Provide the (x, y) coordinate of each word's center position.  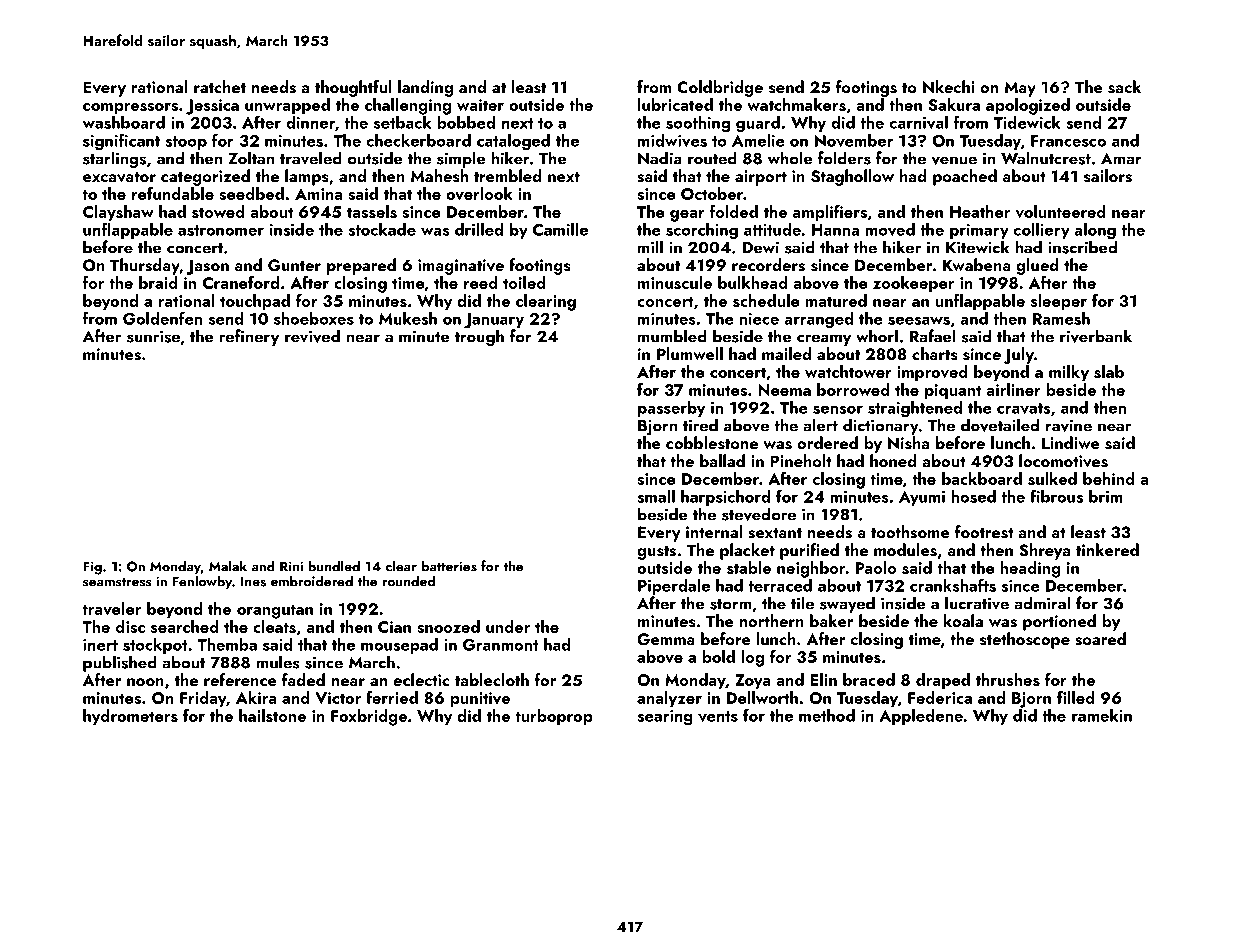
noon (145, 682)
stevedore (759, 514)
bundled (334, 566)
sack (1124, 87)
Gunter (294, 265)
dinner (310, 122)
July (1019, 355)
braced (869, 679)
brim (1105, 496)
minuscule (675, 282)
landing (425, 88)
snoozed (448, 626)
